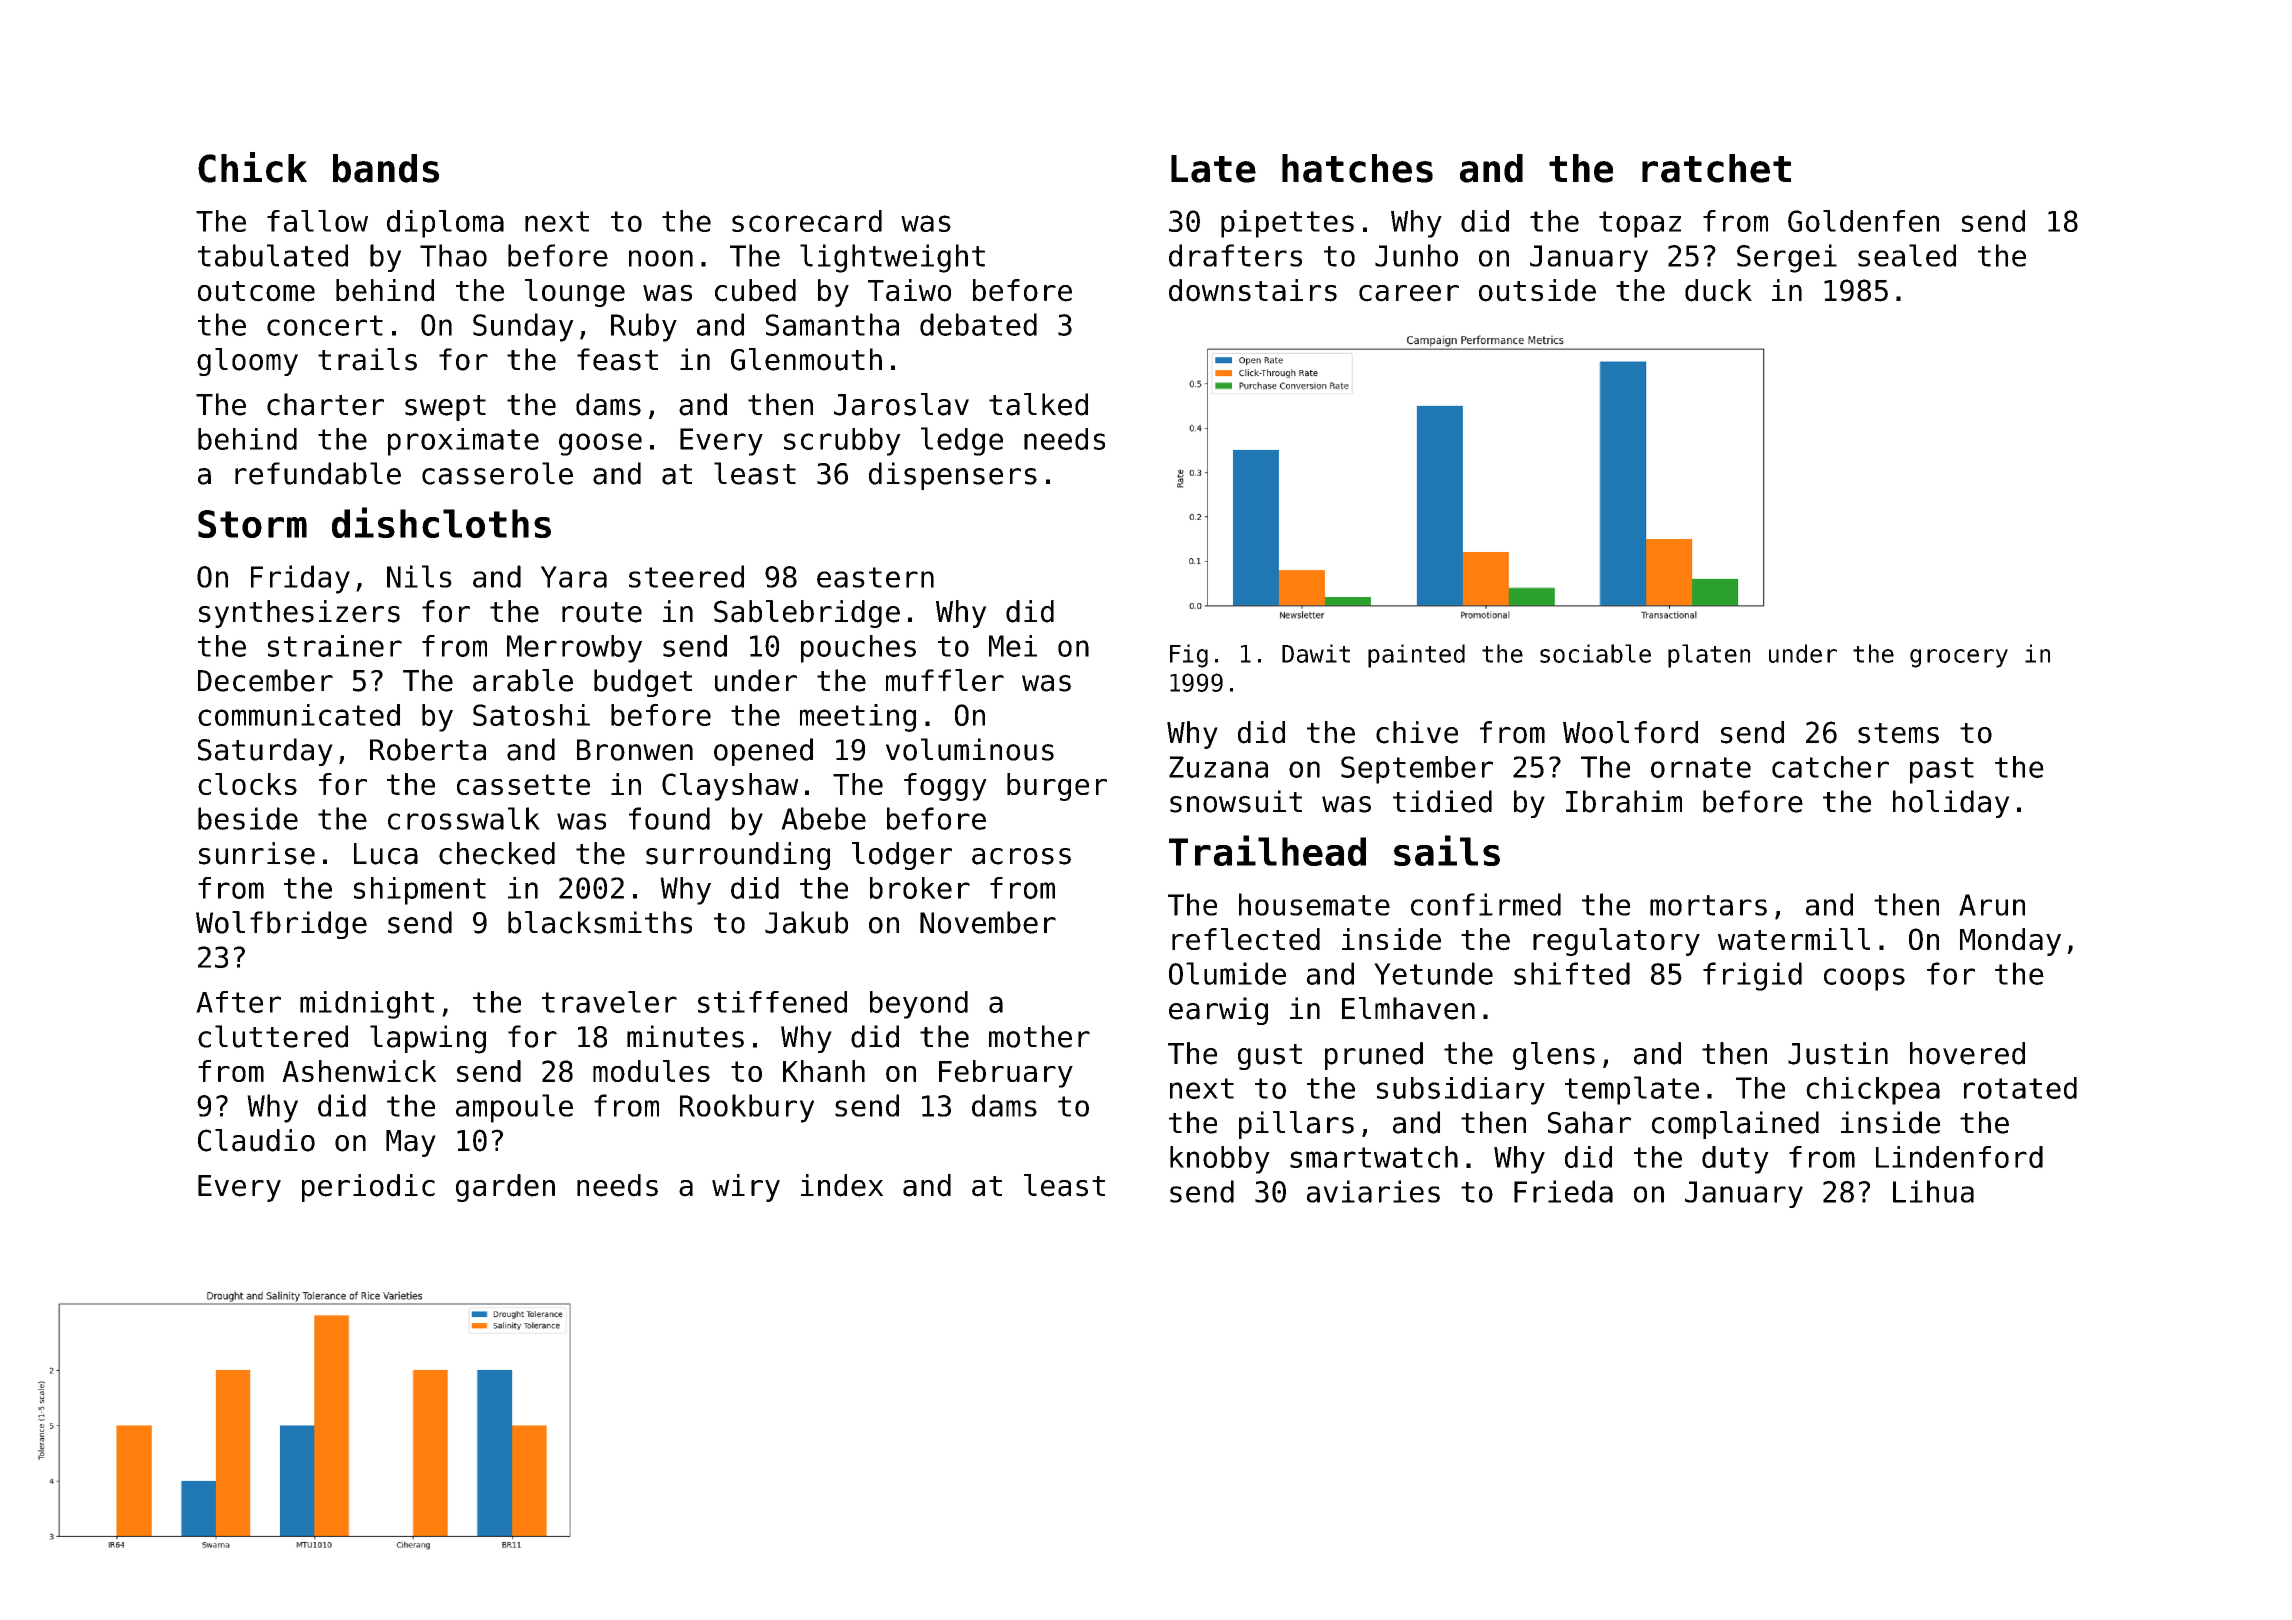 Image resolution: width=2292 pixels, height=1620 pixels. I want to click on grocery, so click(1959, 658).
